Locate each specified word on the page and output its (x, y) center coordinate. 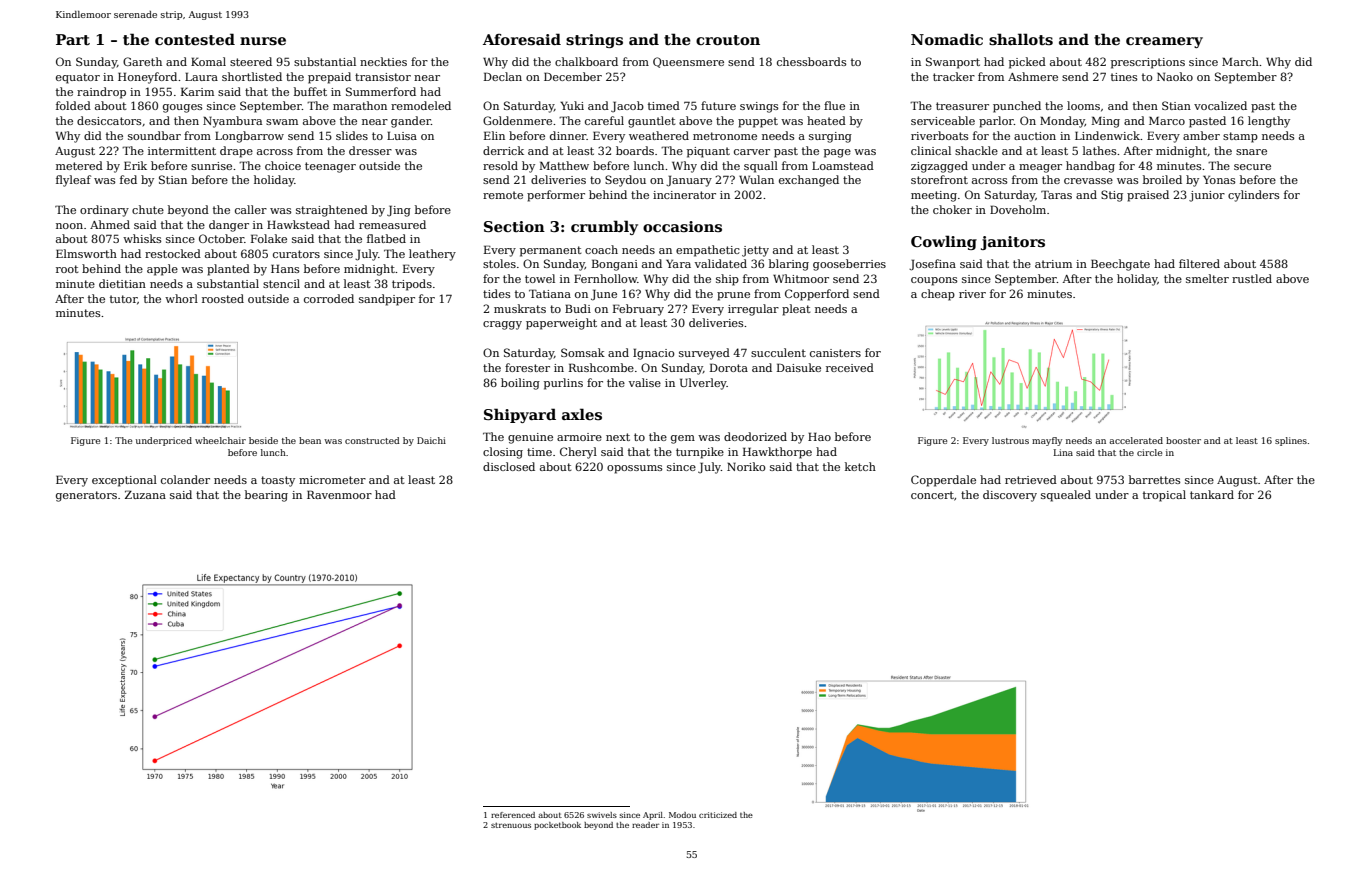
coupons (934, 281)
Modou (682, 815)
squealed (1066, 496)
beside (263, 440)
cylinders (1253, 196)
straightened (332, 211)
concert (932, 495)
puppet (758, 122)
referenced (513, 815)
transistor (383, 77)
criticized (718, 815)
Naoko (1175, 76)
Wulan (756, 179)
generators (86, 496)
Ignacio (654, 354)
